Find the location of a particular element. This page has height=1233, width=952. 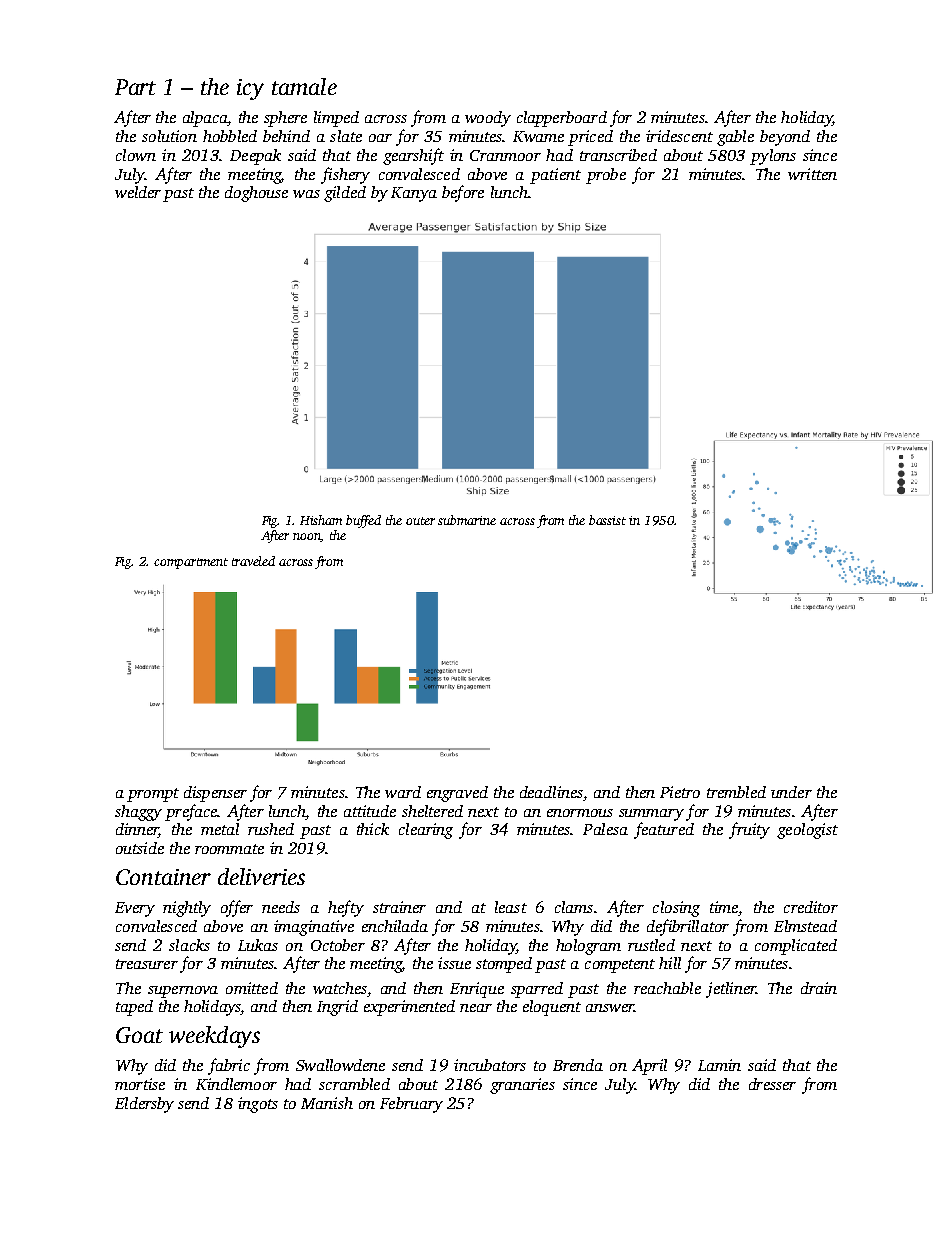

written is located at coordinates (812, 174).
